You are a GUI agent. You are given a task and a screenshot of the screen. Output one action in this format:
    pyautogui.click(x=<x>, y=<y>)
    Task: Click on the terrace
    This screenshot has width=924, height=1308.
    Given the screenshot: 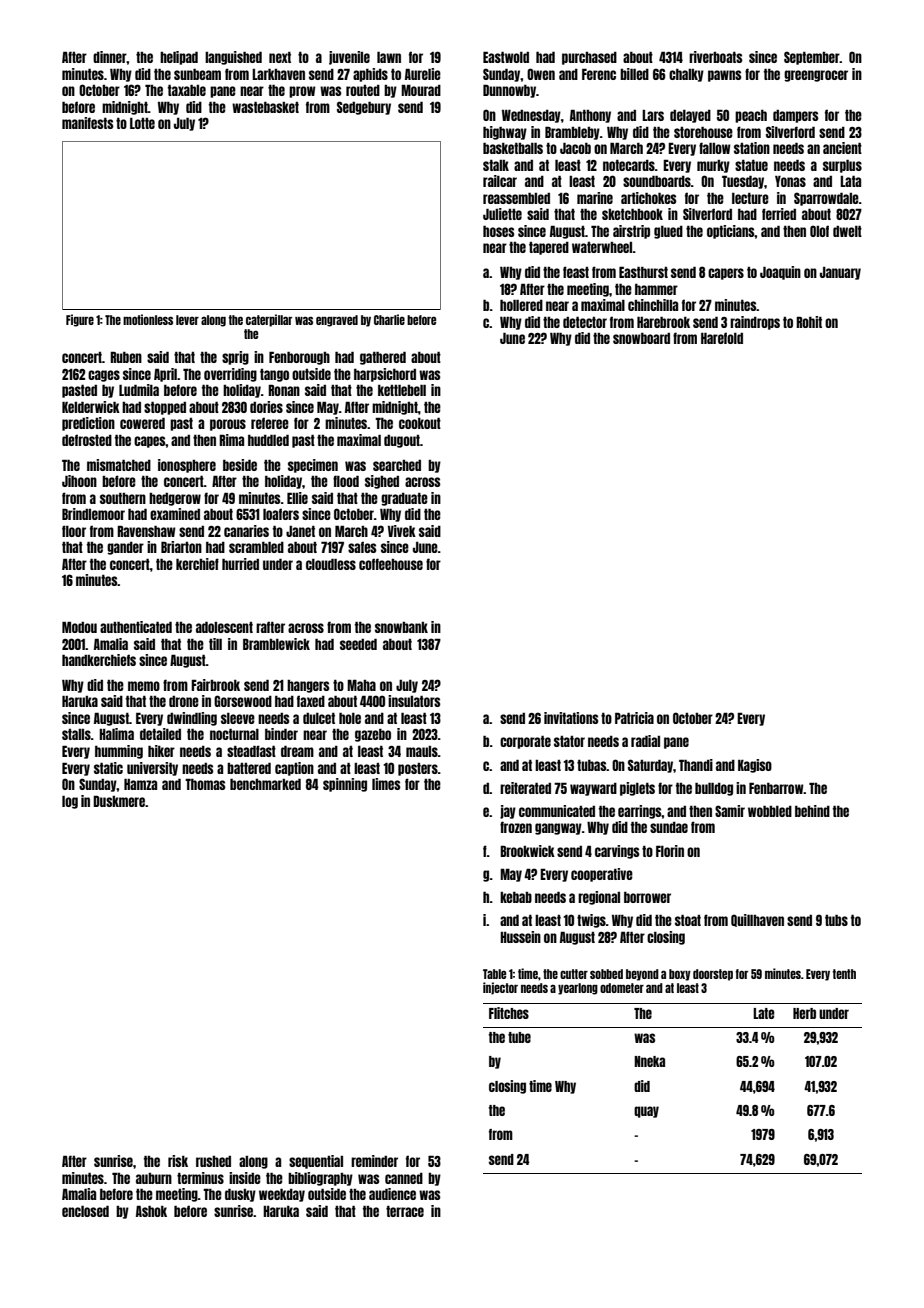 What is the action you would take?
    pyautogui.click(x=405, y=1211)
